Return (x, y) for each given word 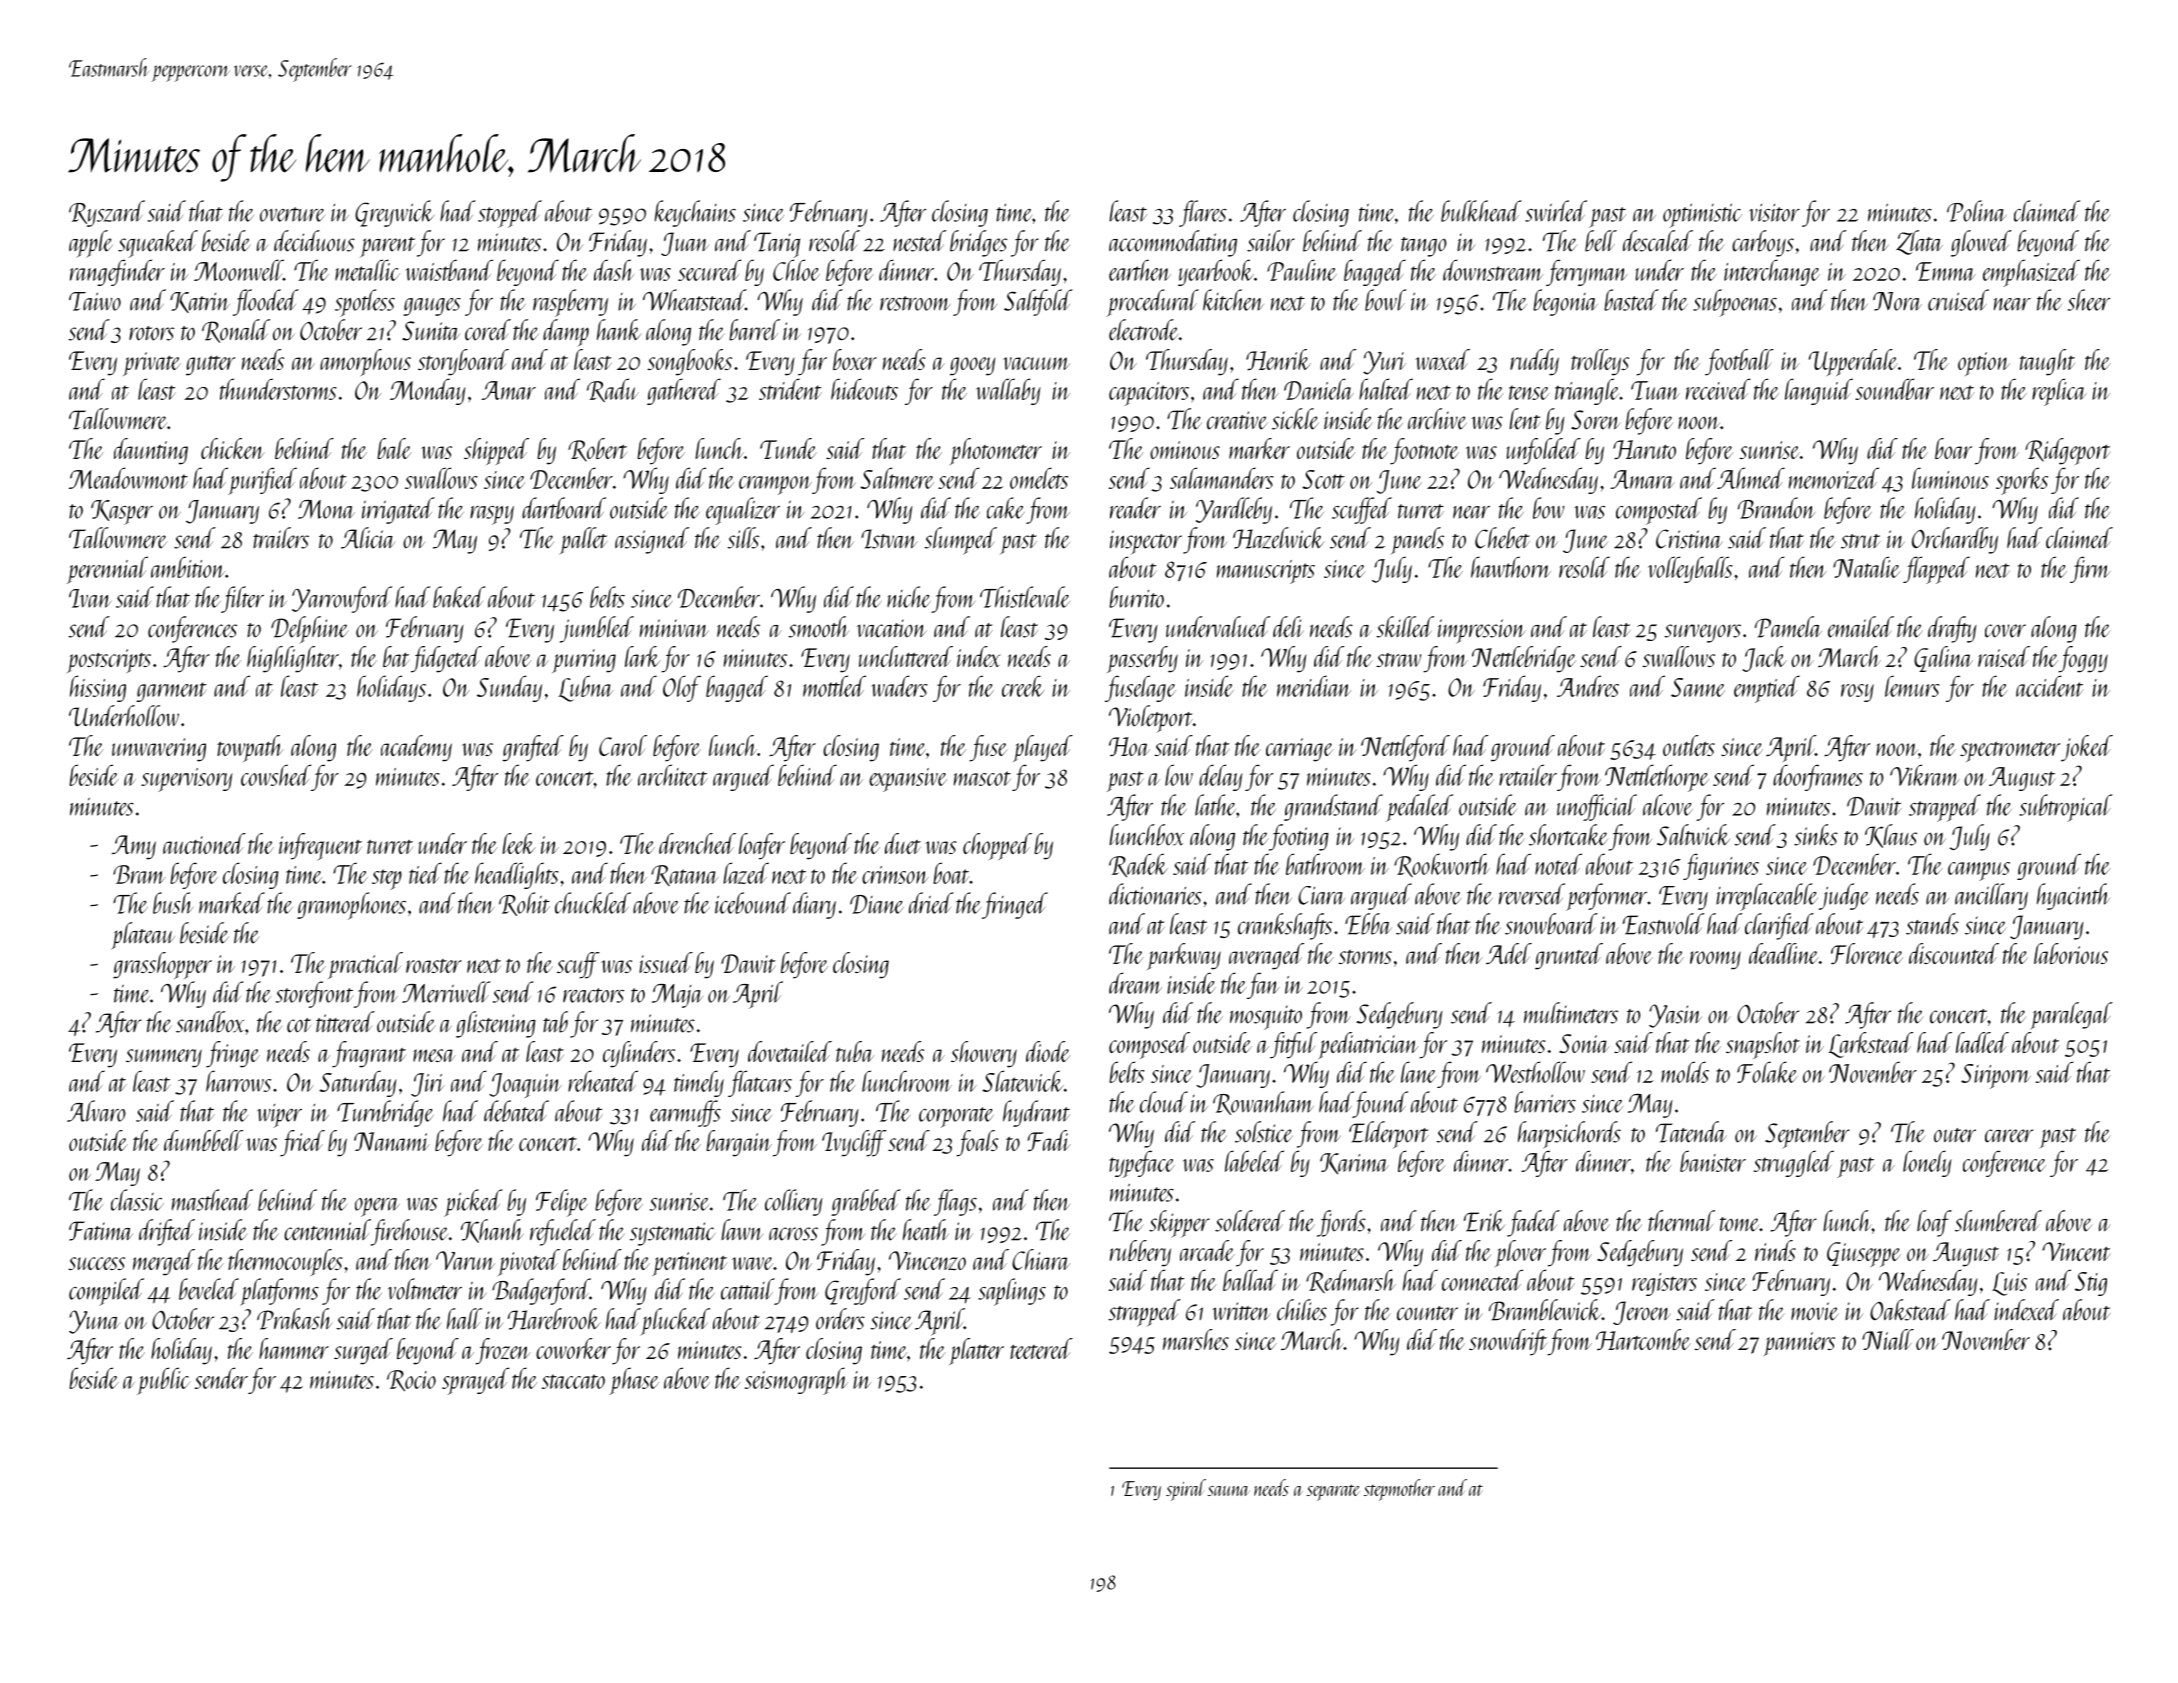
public (163, 1381)
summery (164, 1058)
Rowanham (1263, 1103)
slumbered (1998, 1221)
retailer (1528, 775)
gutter (210, 365)
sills (743, 538)
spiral (1186, 1490)
